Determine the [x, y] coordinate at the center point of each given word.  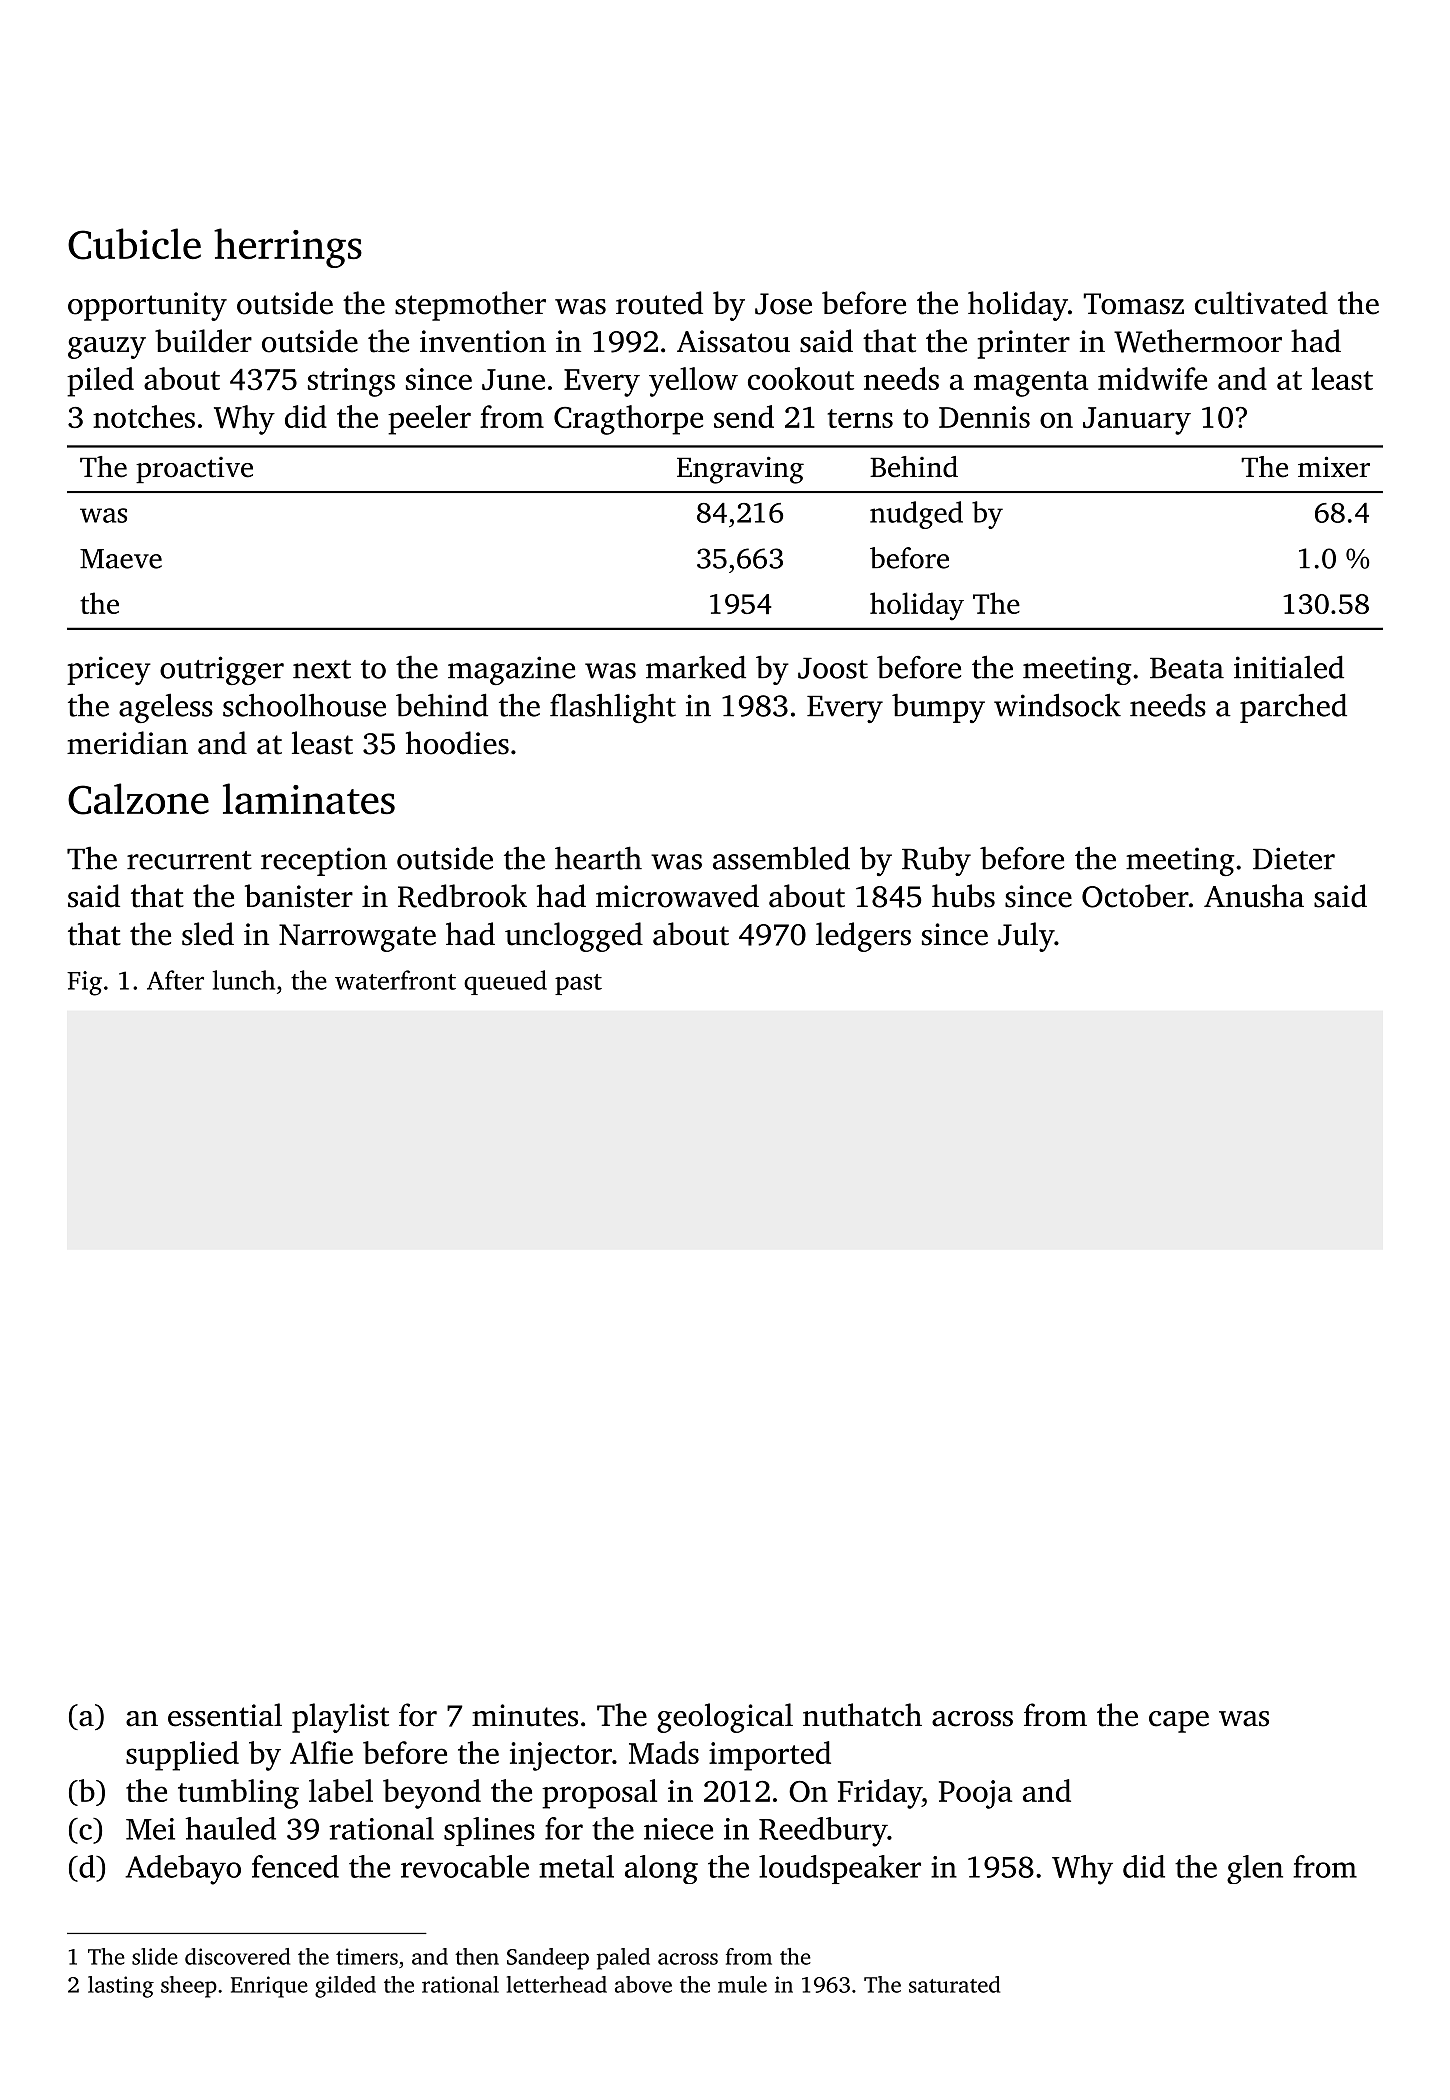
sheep [189, 1987]
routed [659, 303]
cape [1179, 1722]
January [1137, 421]
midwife [1152, 378]
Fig [84, 983]
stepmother [470, 306]
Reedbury [823, 1832]
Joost [833, 668]
